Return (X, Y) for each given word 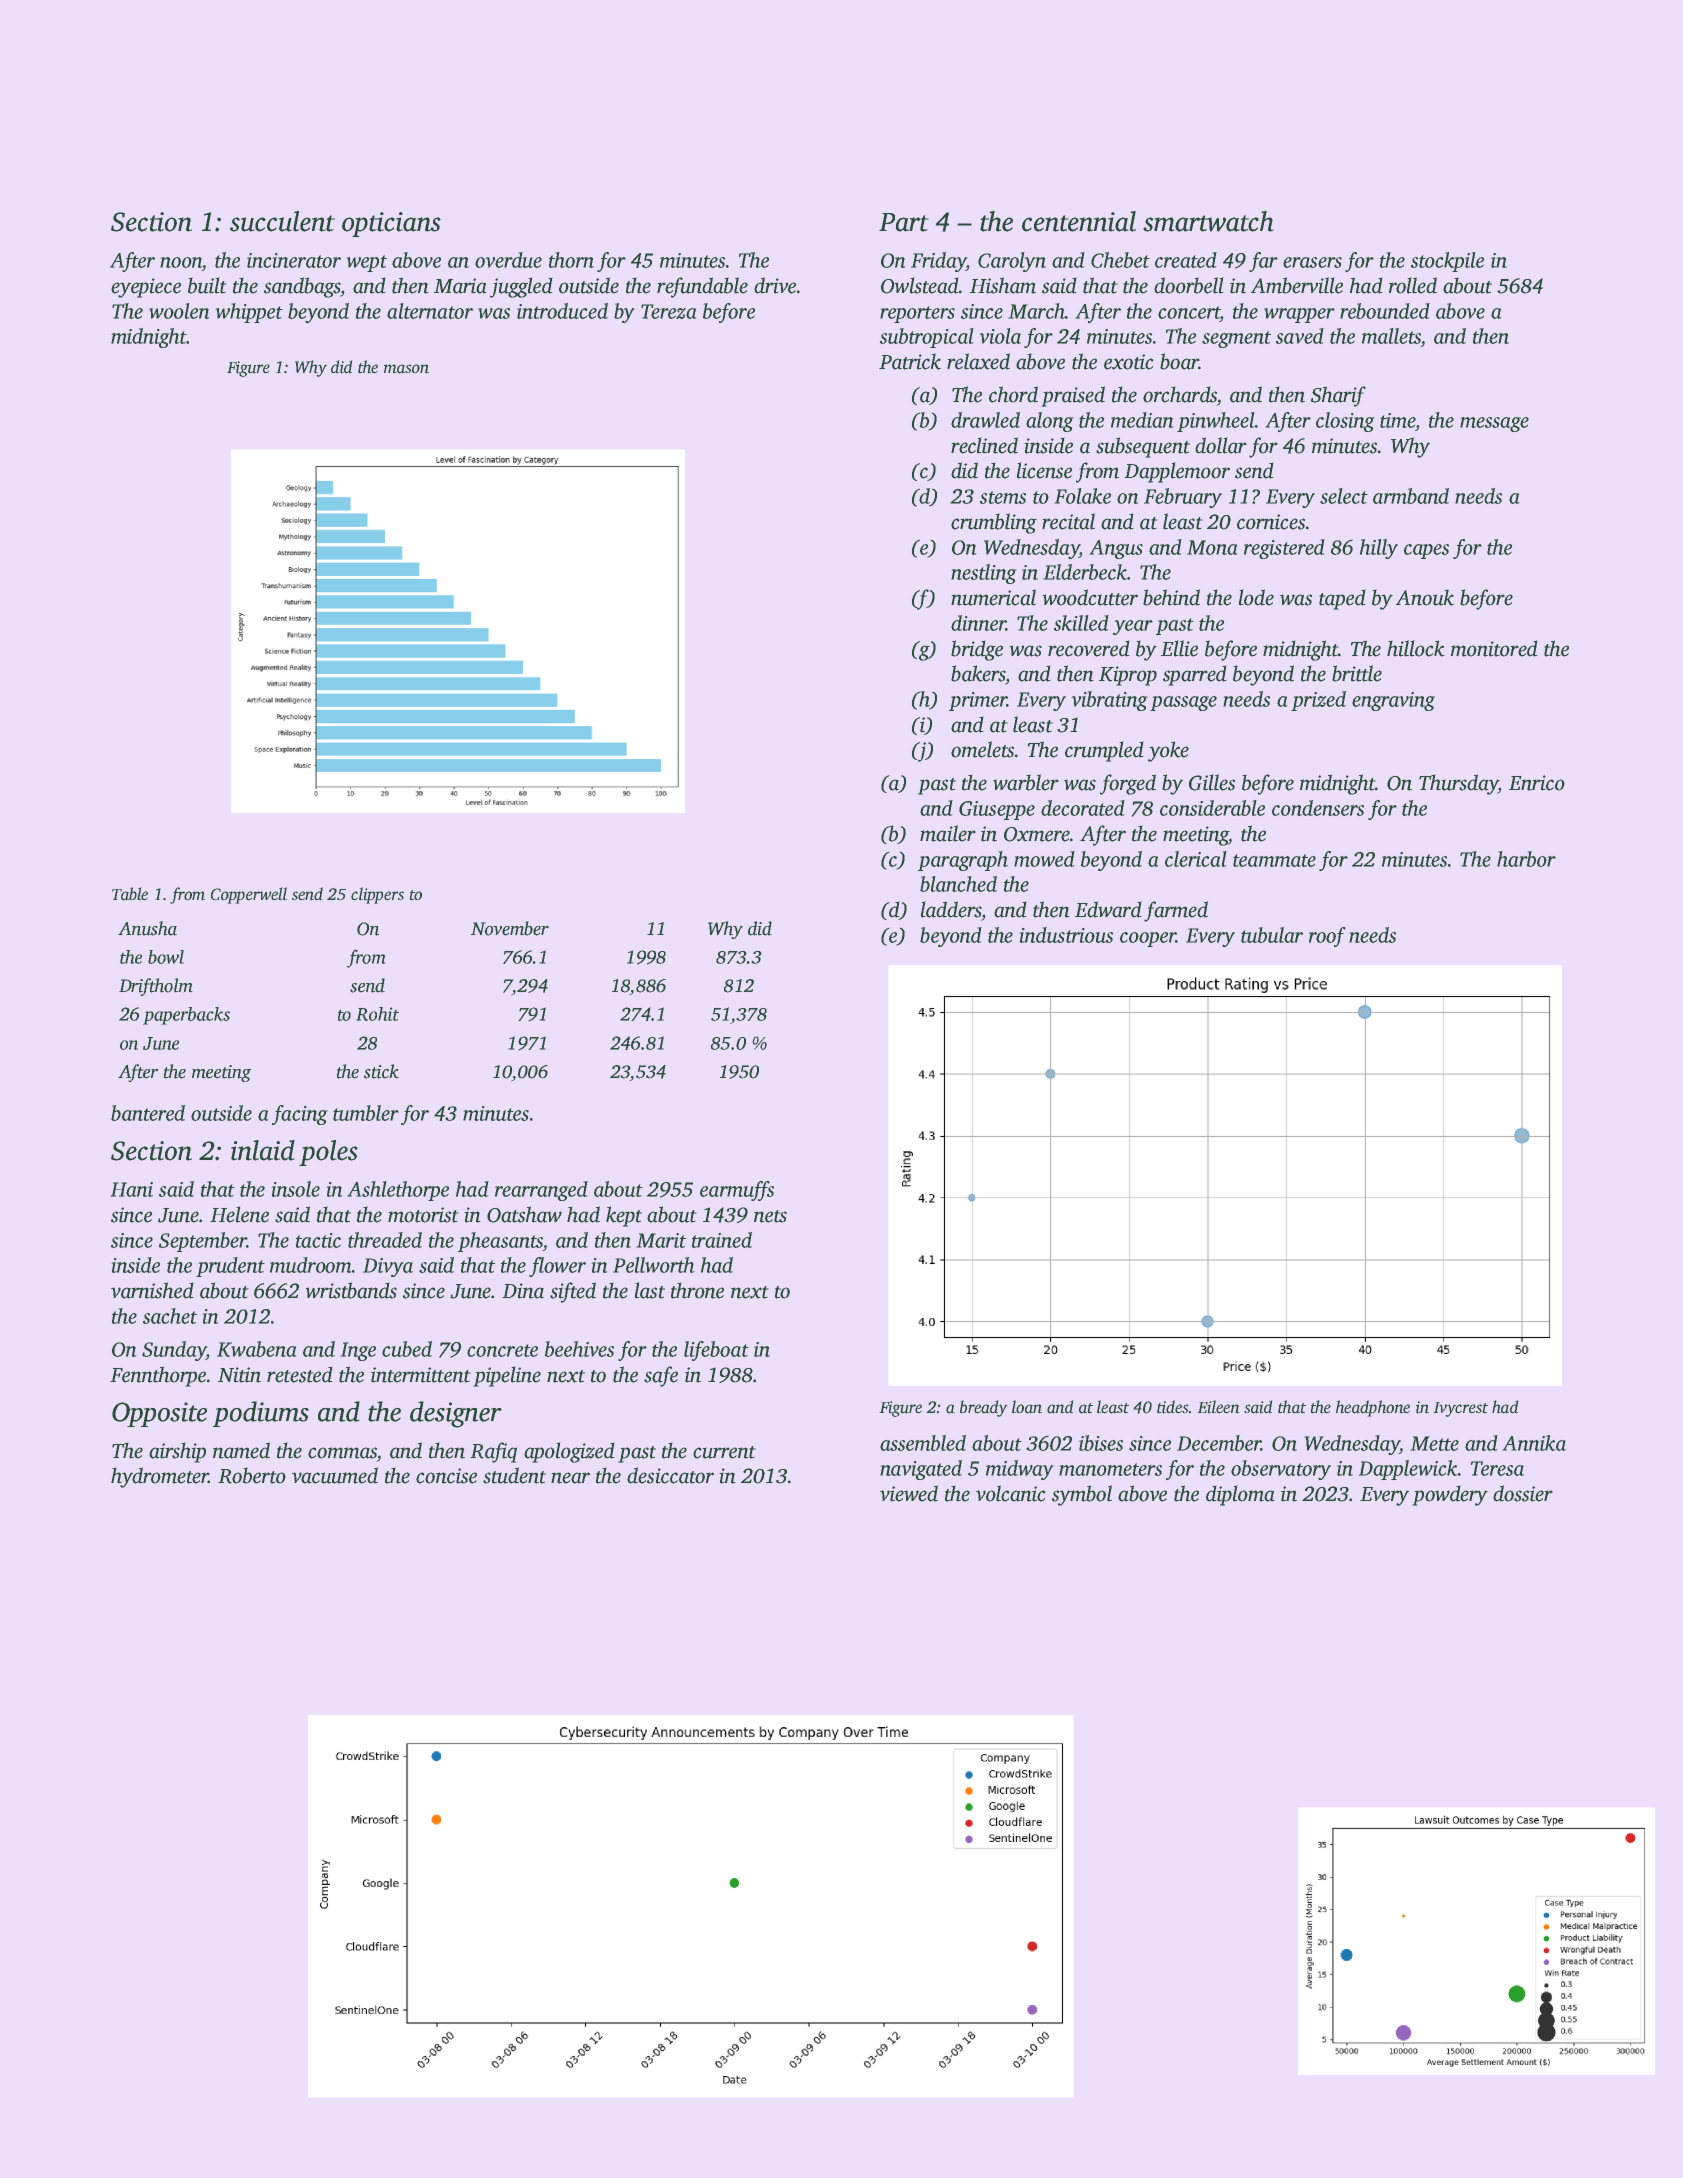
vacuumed (335, 1475)
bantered (148, 1113)
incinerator (294, 260)
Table (130, 894)
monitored (1494, 648)
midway (1020, 1470)
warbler (1026, 782)
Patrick (910, 361)
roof (1327, 937)
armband (1411, 496)
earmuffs (737, 1191)
